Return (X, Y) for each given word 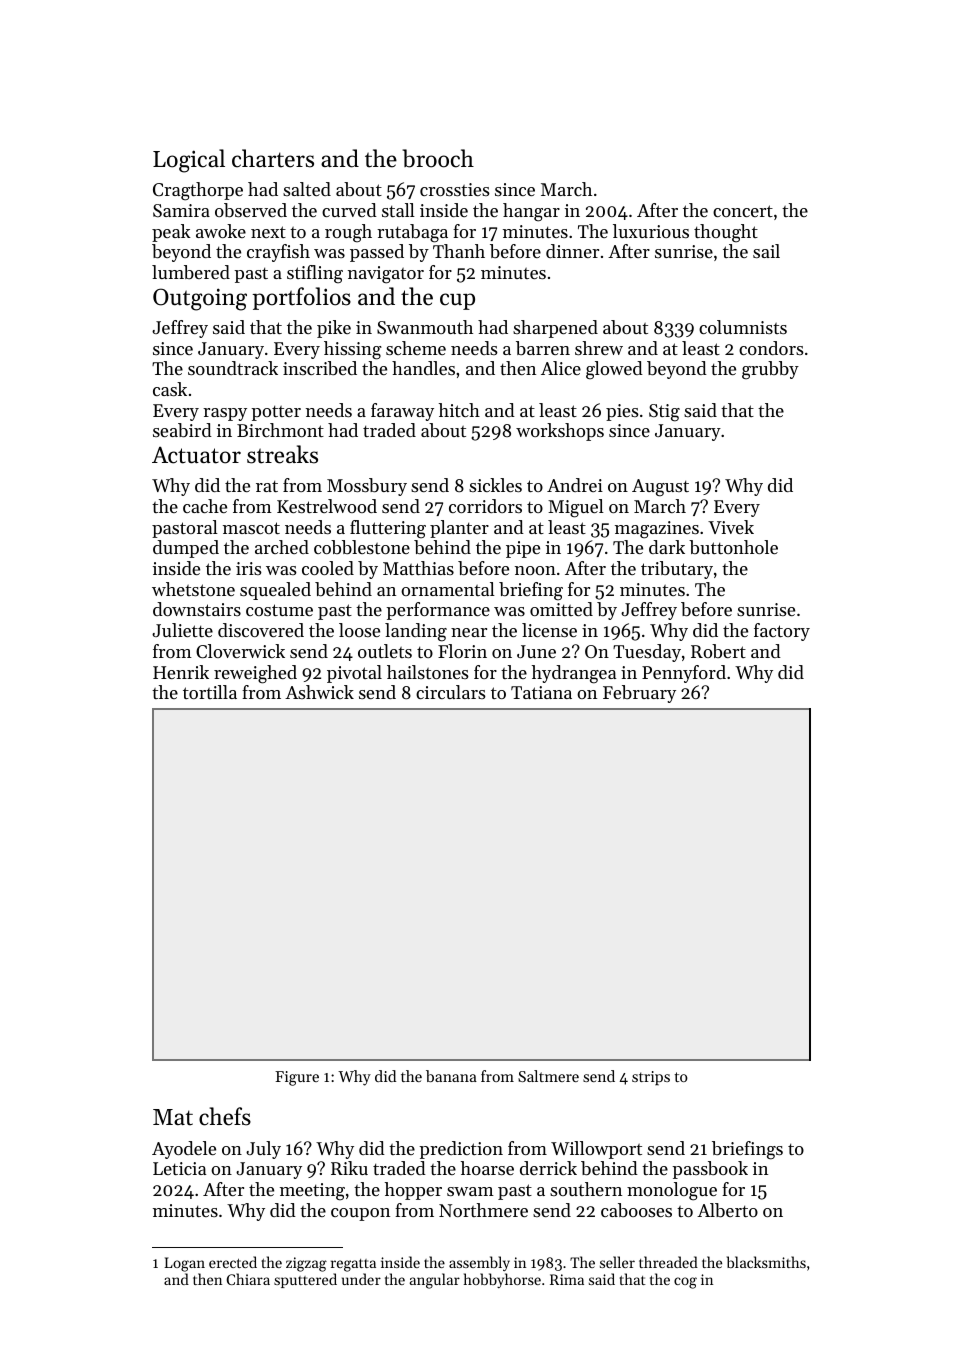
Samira (181, 210)
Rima (567, 1279)
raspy (225, 414)
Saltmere (548, 1076)
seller (617, 1262)
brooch (438, 158)
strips (651, 1078)
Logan (184, 1264)
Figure (297, 1078)
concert (743, 211)
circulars (451, 692)
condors (771, 348)
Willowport (596, 1150)
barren (543, 348)
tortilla (210, 692)
